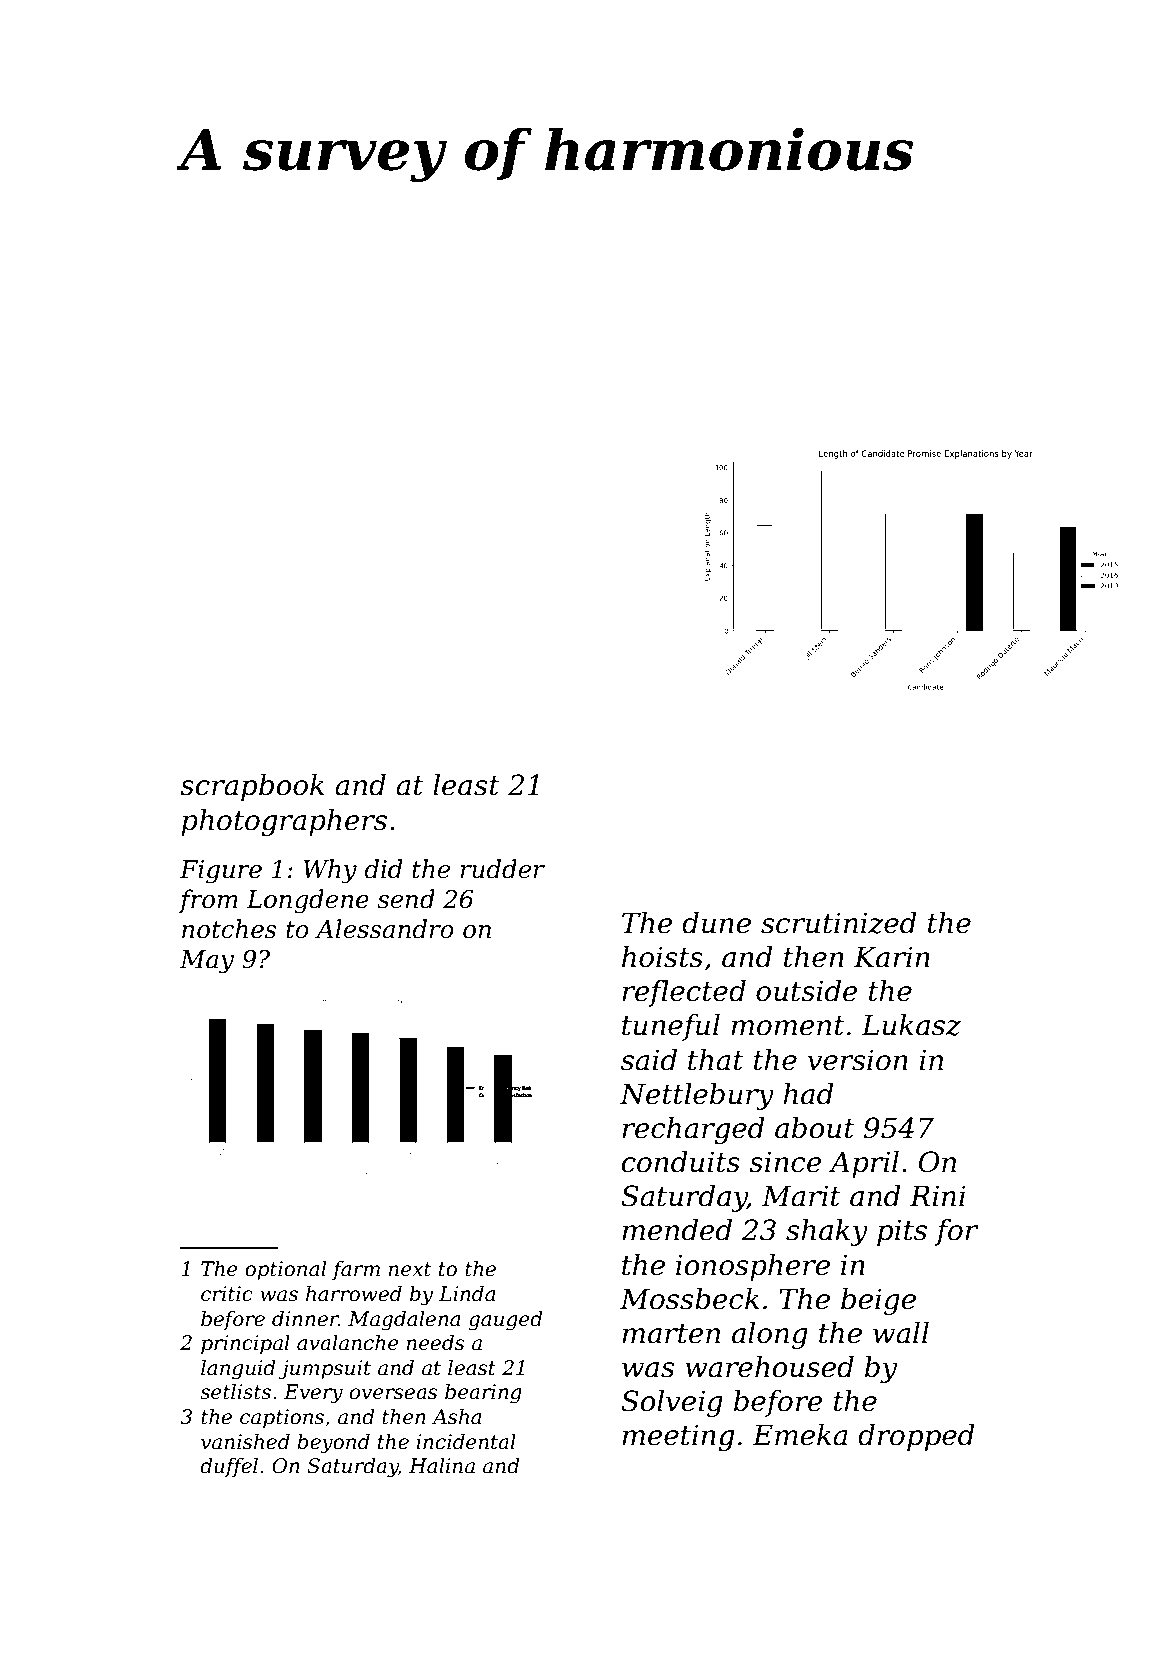 The image size is (1165, 1654). What do you see at coordinates (229, 1467) in the screenshot?
I see `duffel` at bounding box center [229, 1467].
